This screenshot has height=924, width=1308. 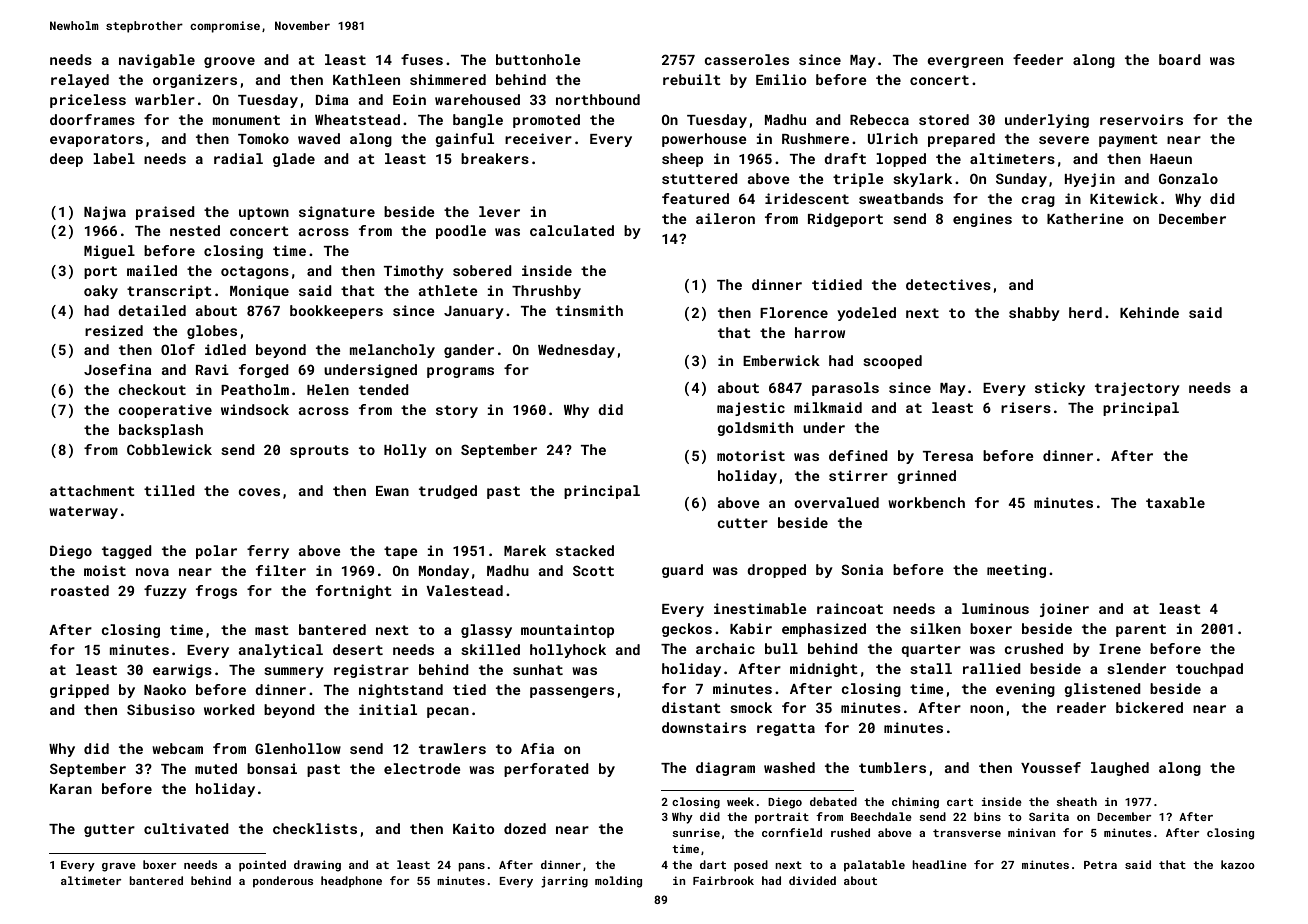 I want to click on tagged, so click(x=127, y=552).
